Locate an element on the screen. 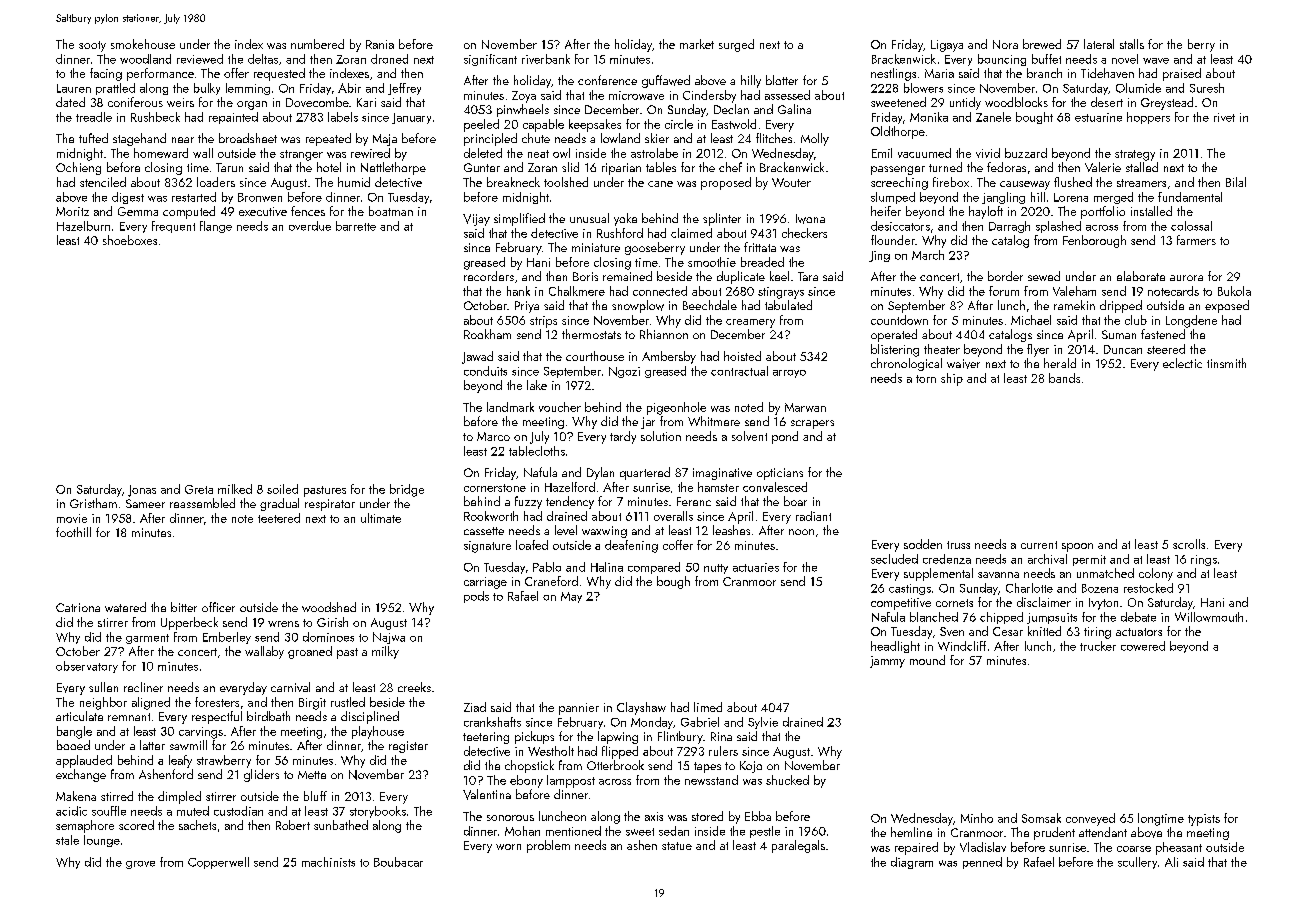 Image resolution: width=1308 pixels, height=924 pixels. stalls is located at coordinates (1132, 44).
